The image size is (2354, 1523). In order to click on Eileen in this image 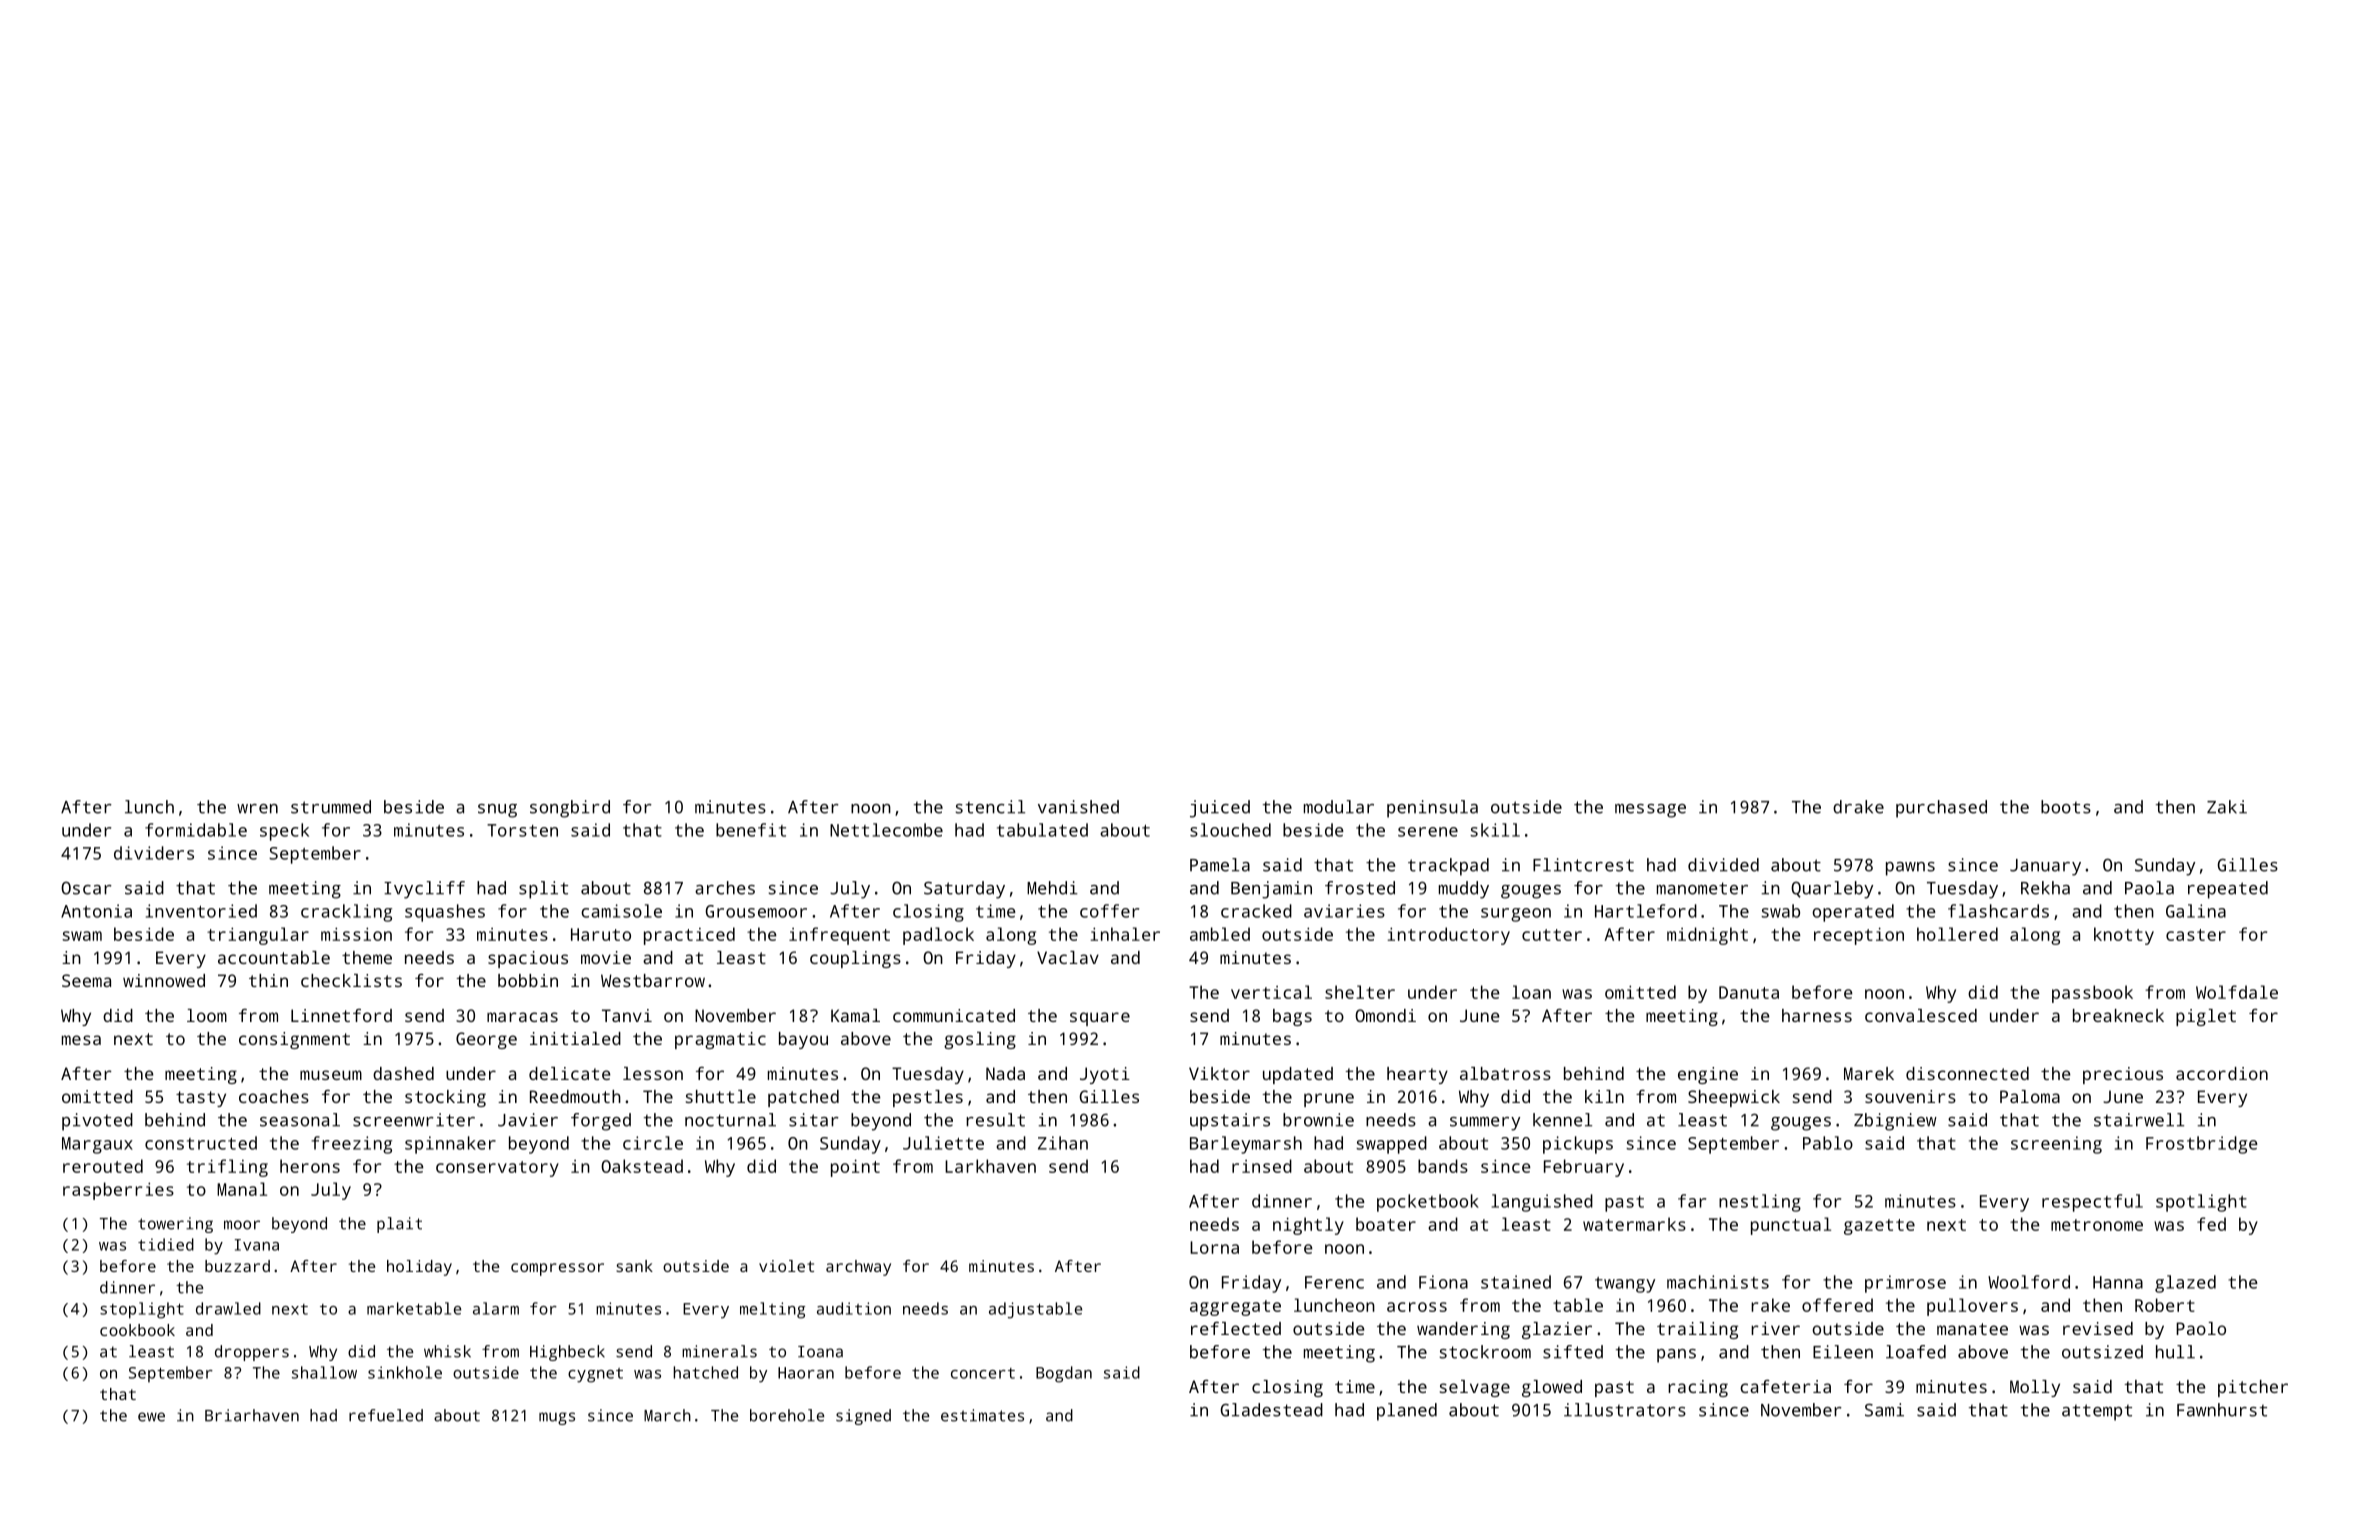, I will do `click(1843, 1352)`.
